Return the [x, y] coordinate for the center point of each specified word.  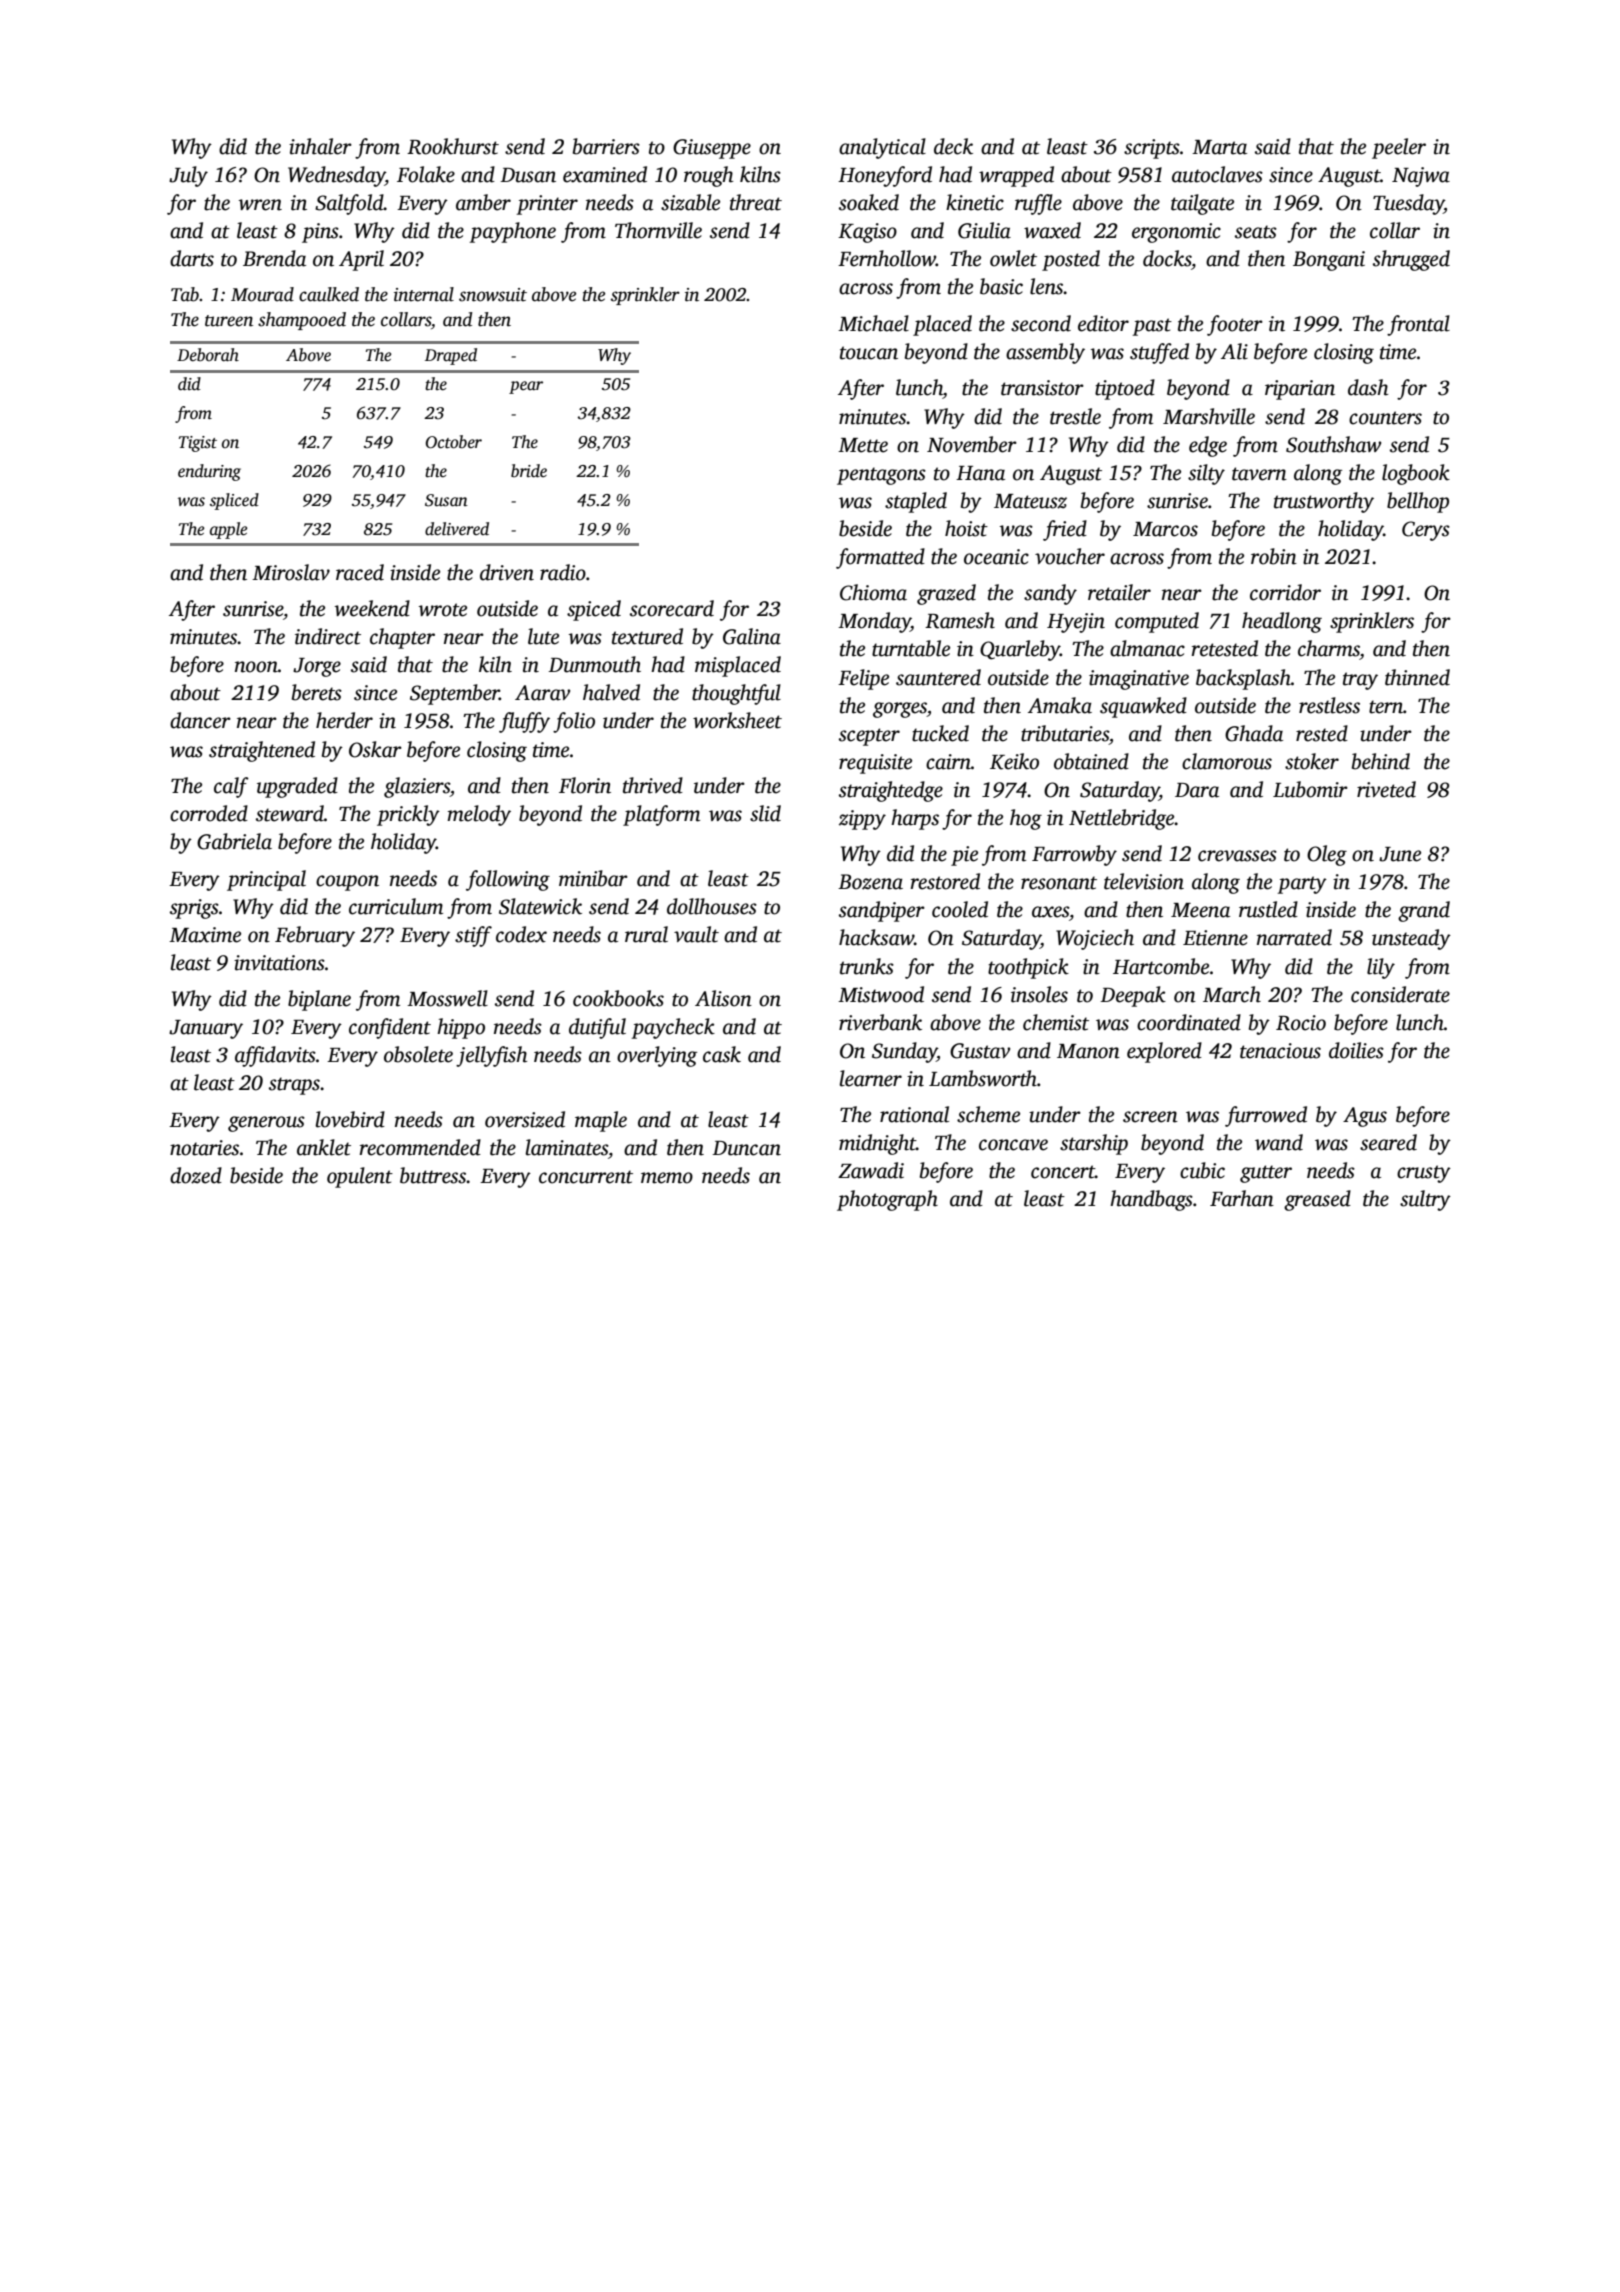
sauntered [938, 677]
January [206, 1029]
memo [667, 1178]
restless [1329, 705]
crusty [1424, 1174]
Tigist [198, 444]
